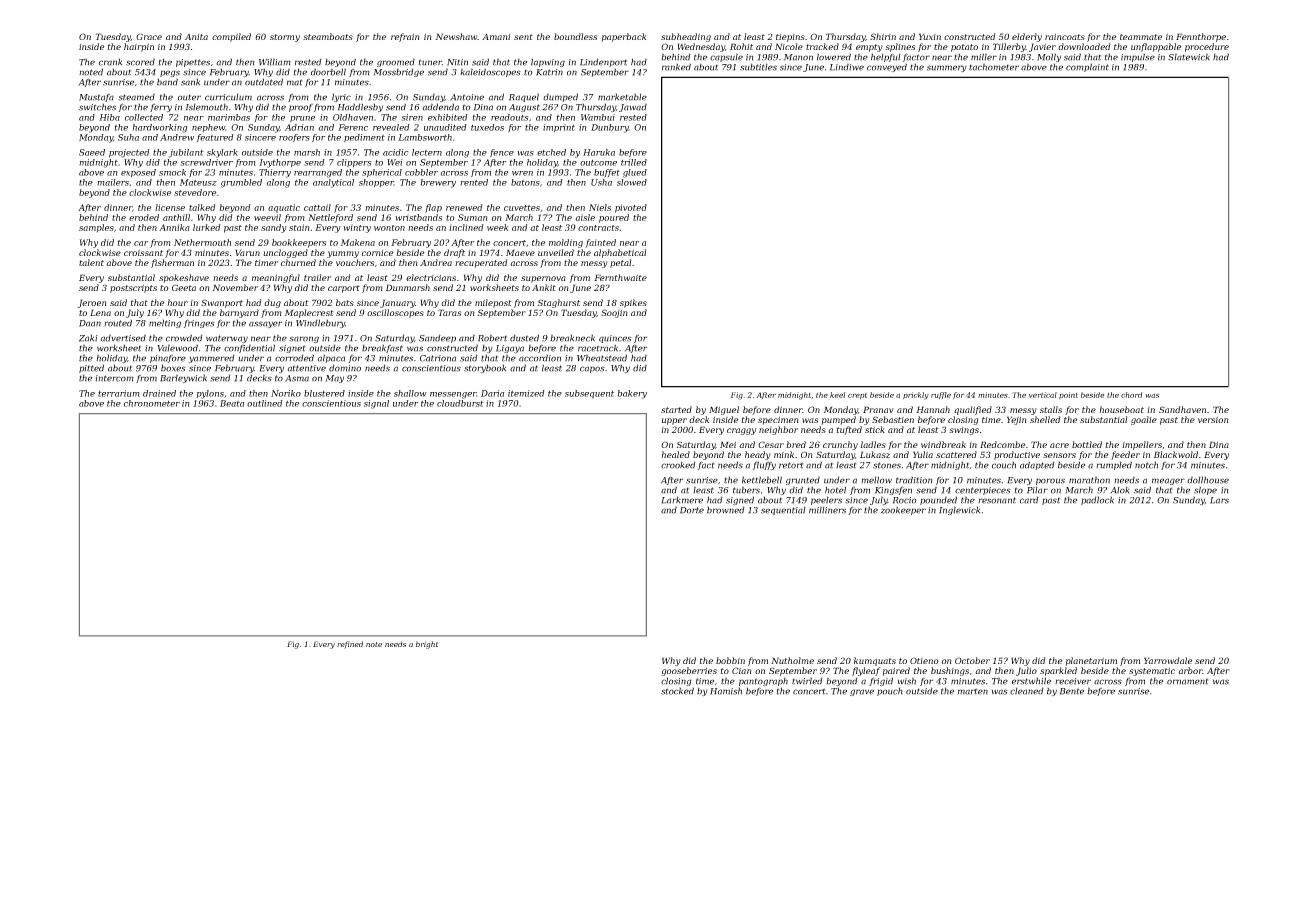 The height and width of the screenshot is (924, 1308). What do you see at coordinates (1045, 419) in the screenshot?
I see `shelled` at bounding box center [1045, 419].
